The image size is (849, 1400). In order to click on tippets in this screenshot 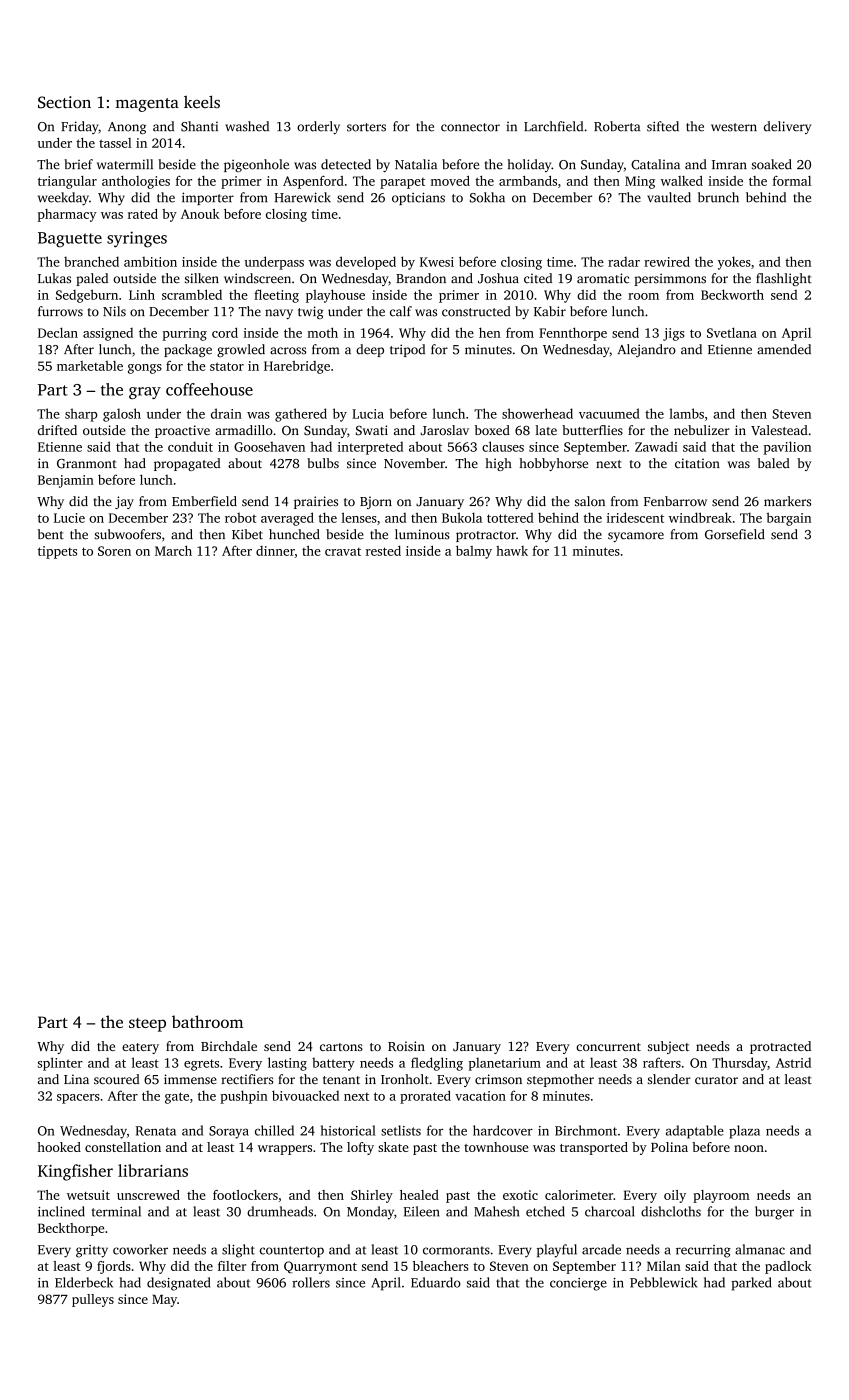, I will do `click(57, 552)`.
